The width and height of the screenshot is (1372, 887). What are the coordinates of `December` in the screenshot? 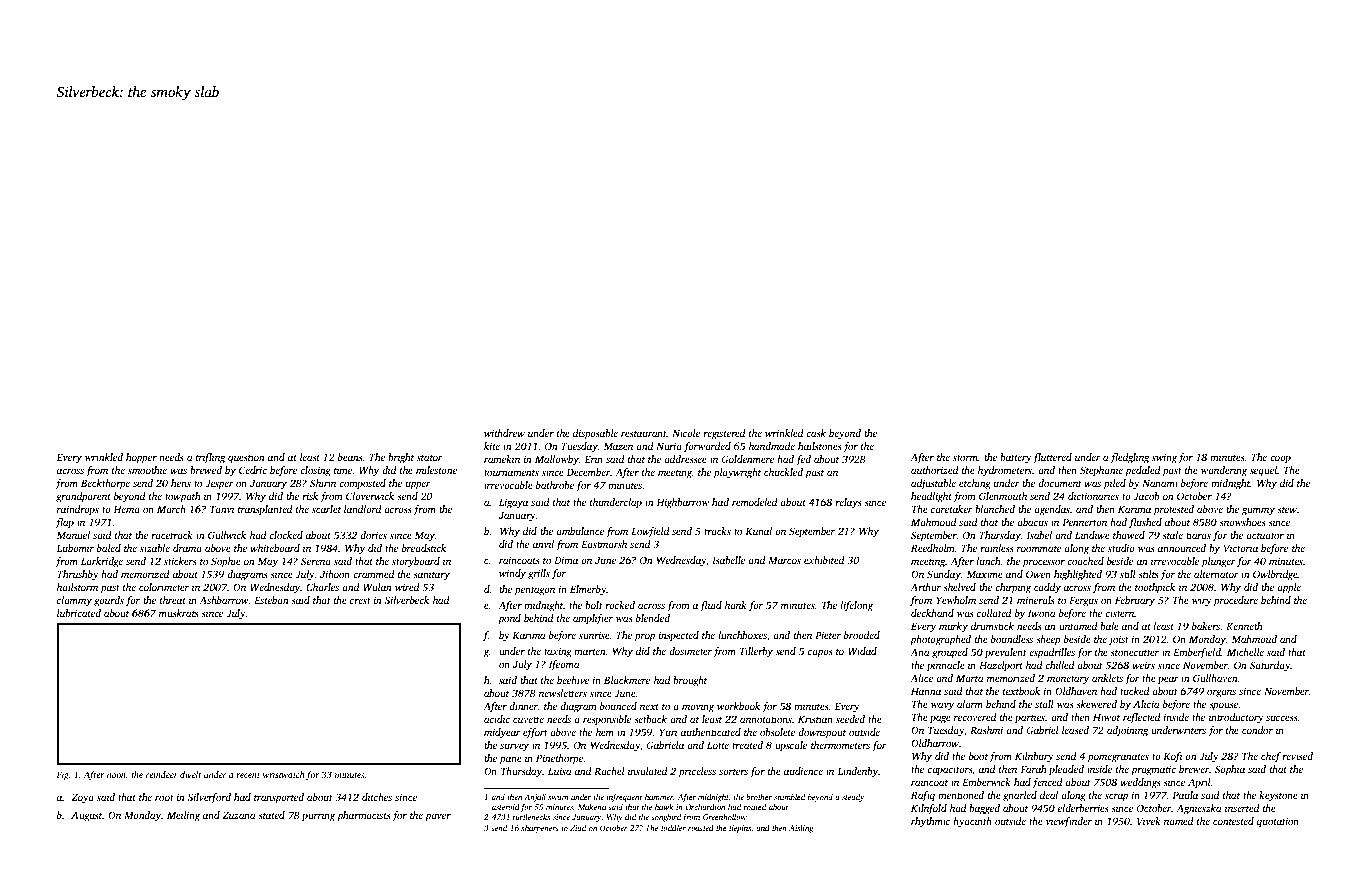 It's located at (588, 472).
